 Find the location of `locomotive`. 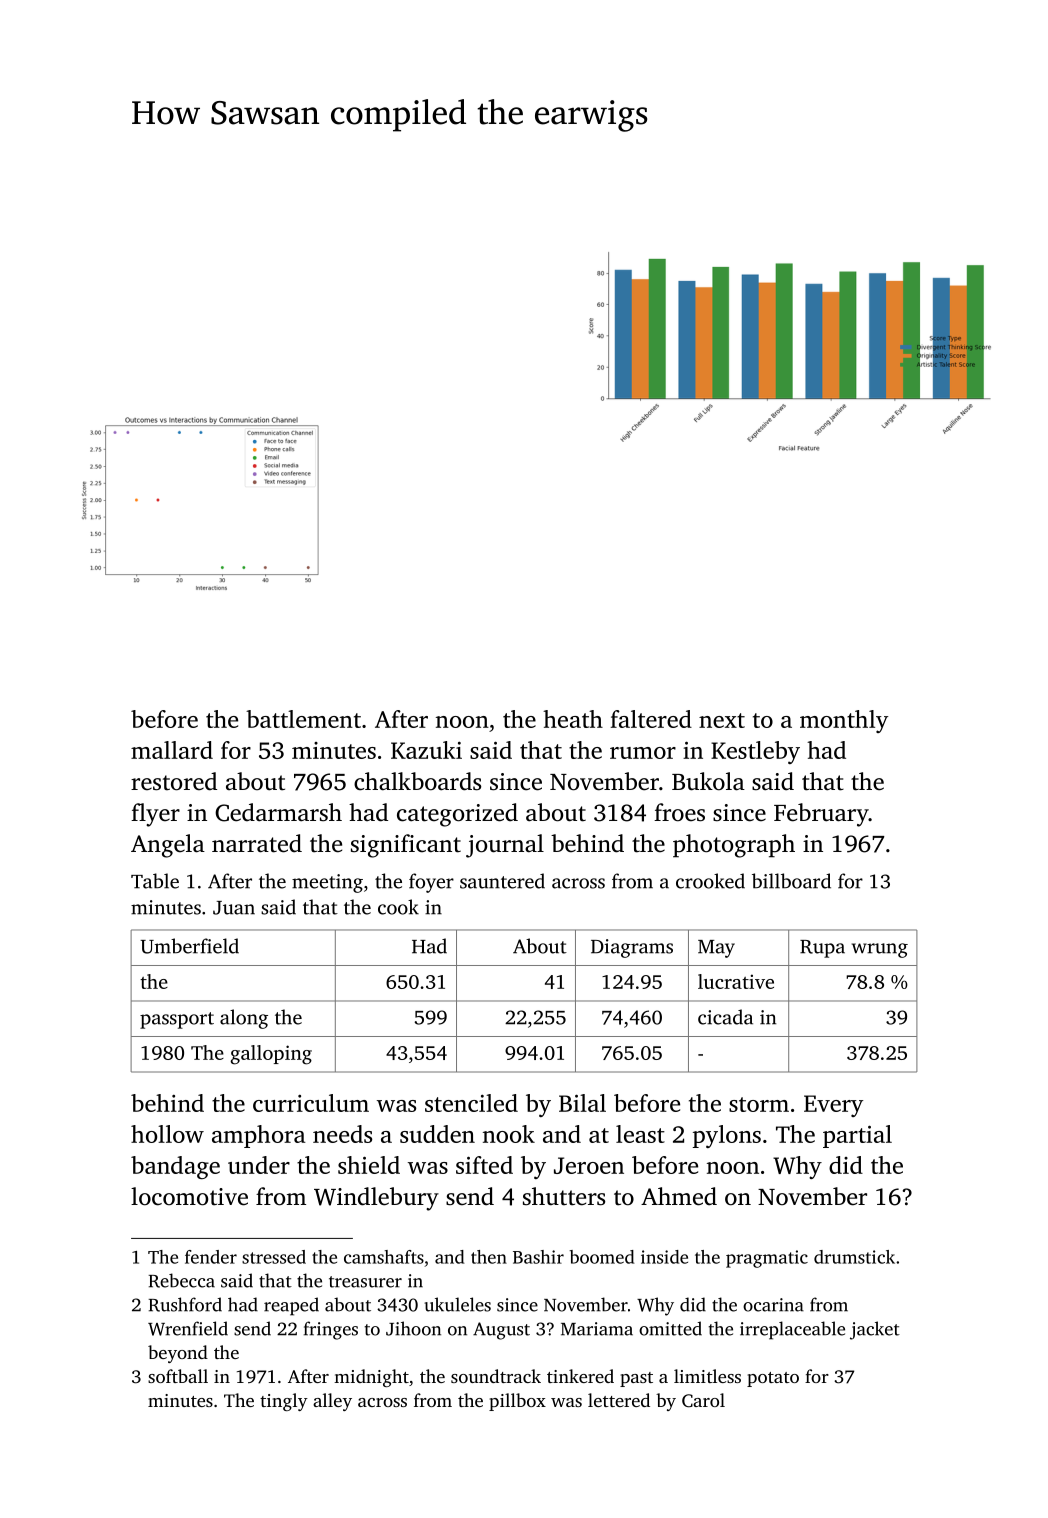

locomotive is located at coordinates (189, 1196).
